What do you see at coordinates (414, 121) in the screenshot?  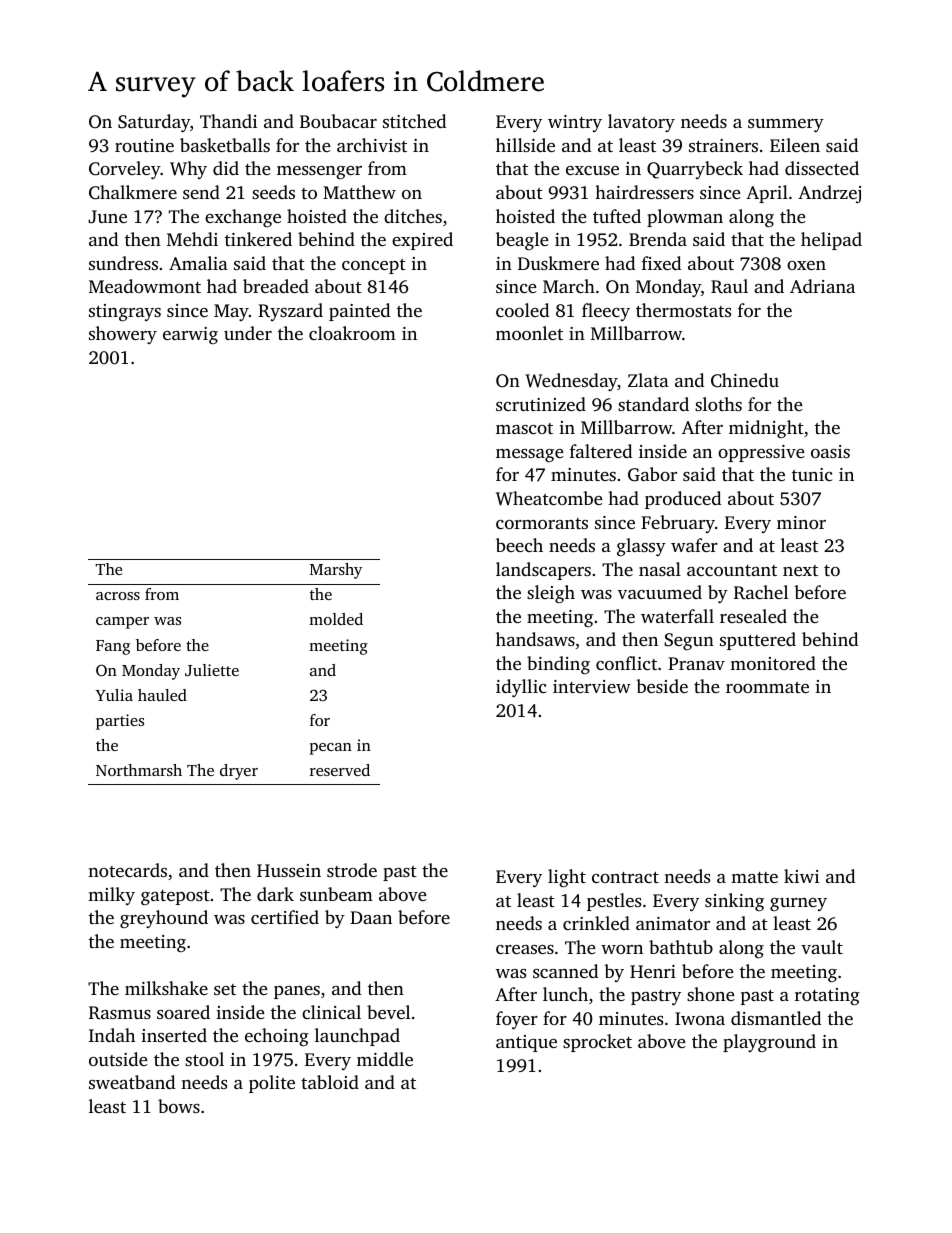 I see `stitched` at bounding box center [414, 121].
